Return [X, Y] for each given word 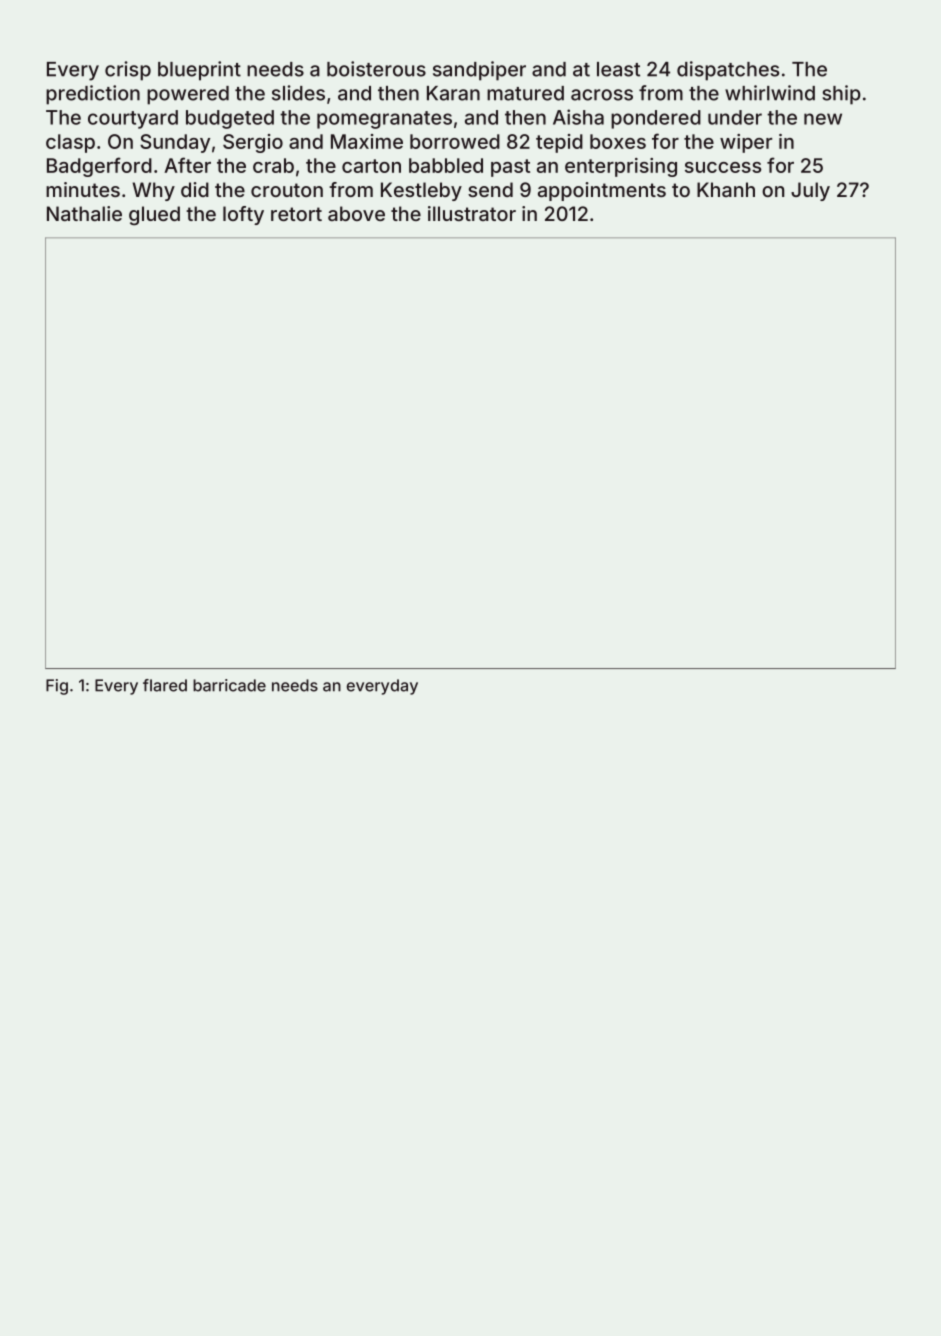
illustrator [472, 213]
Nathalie [84, 213]
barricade [229, 685]
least [618, 69]
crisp [128, 71]
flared [165, 685]
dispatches [728, 71]
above [356, 213]
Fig [57, 687]
